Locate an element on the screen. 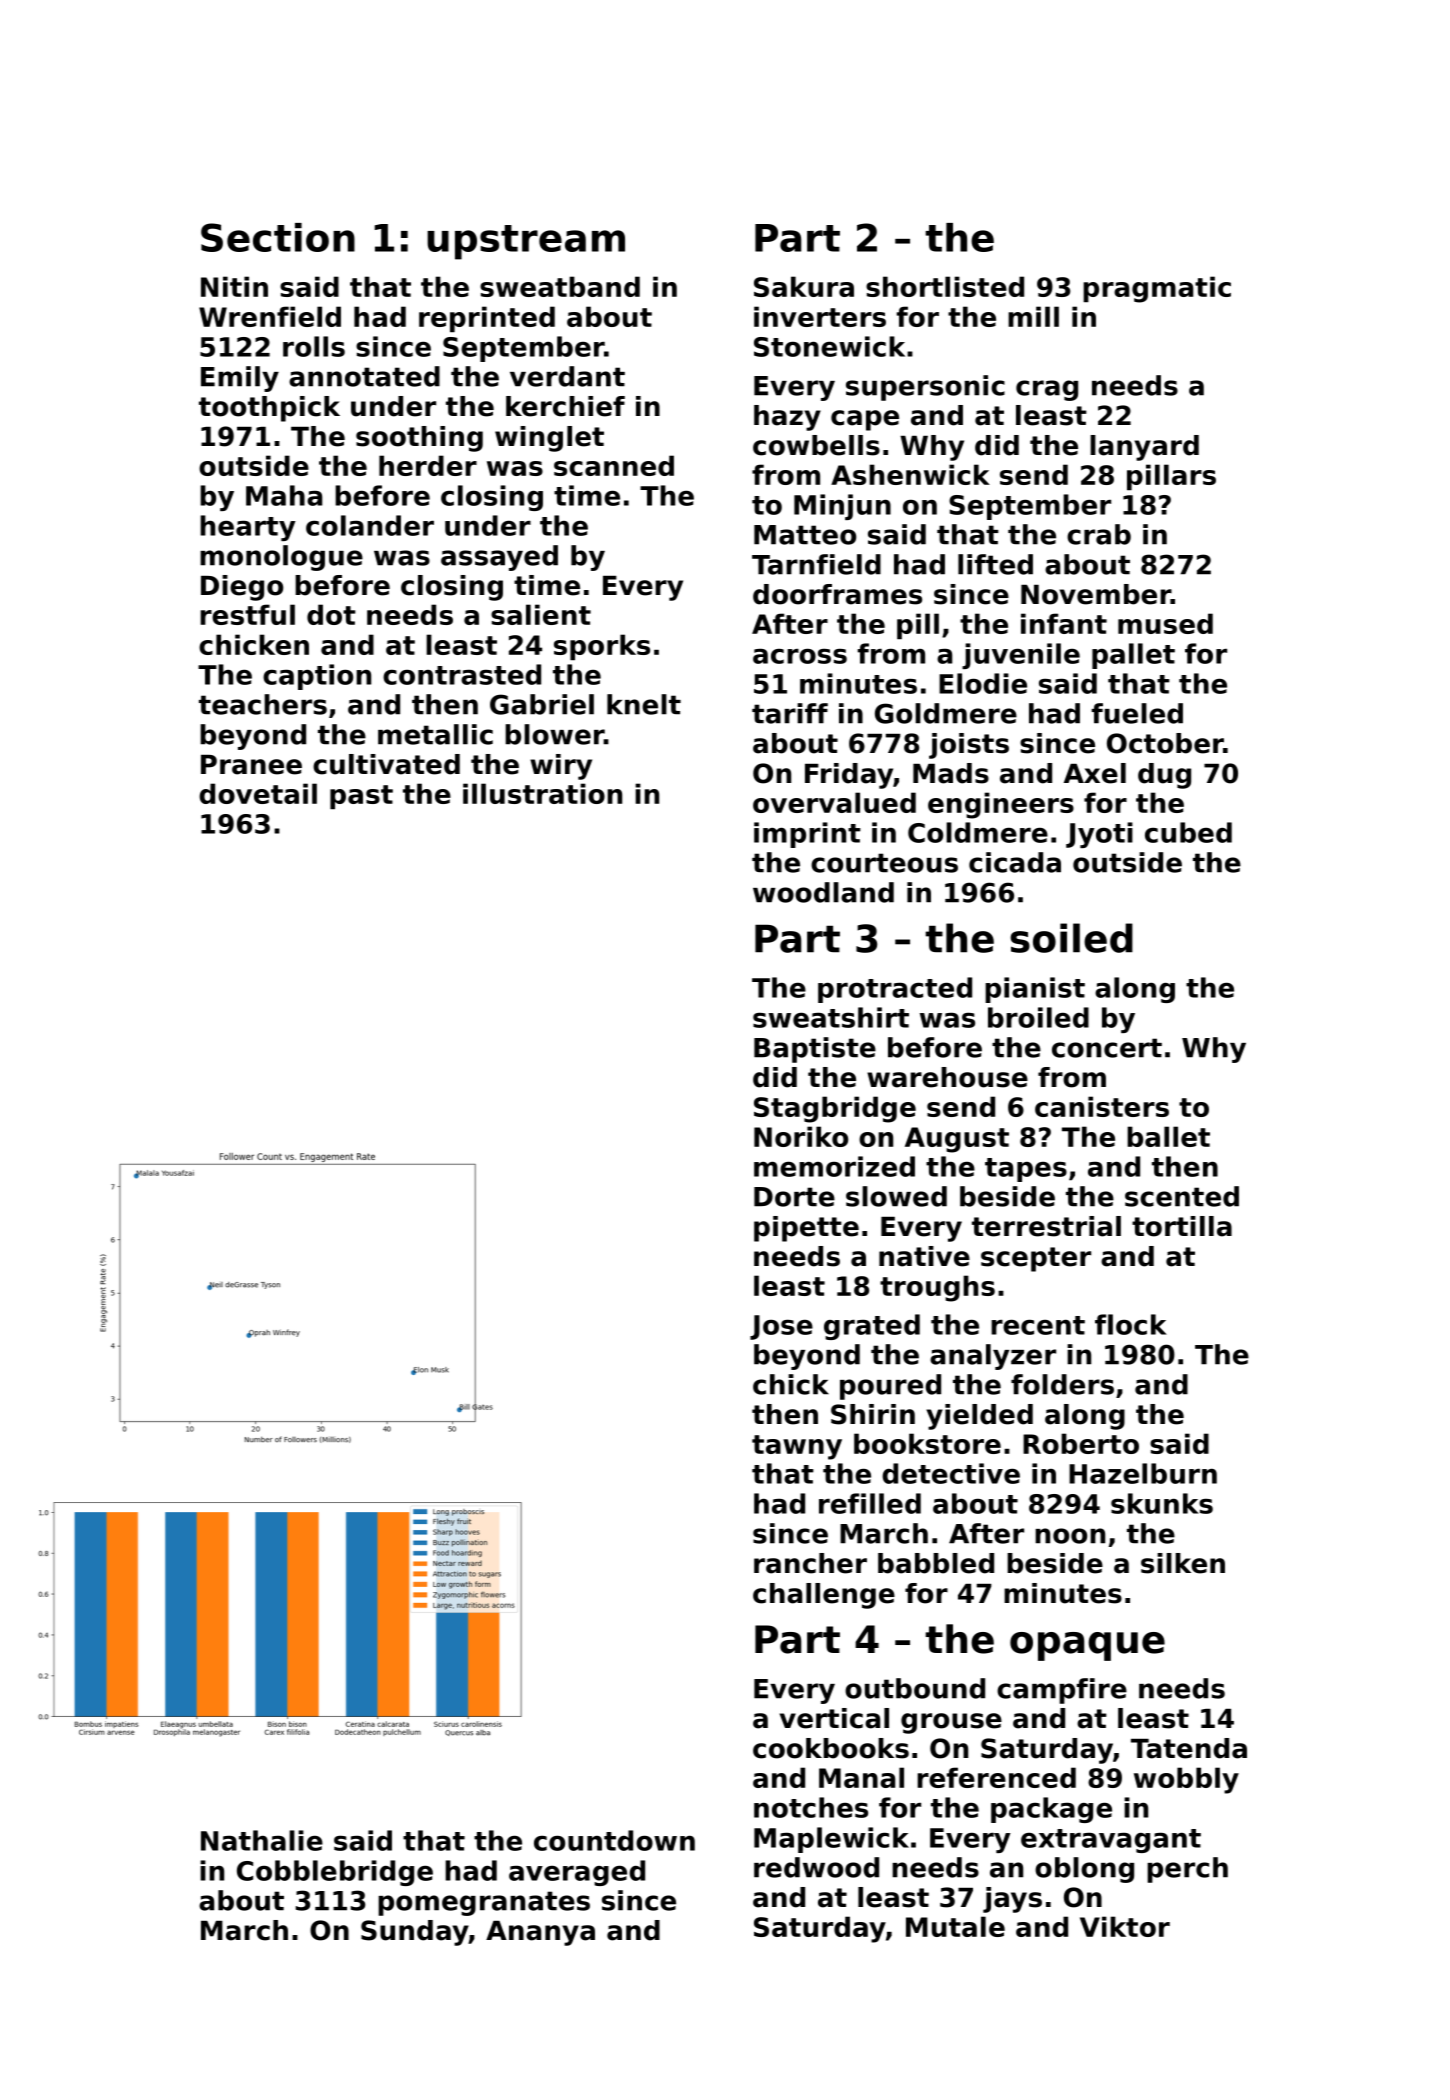 The width and height of the screenshot is (1450, 2100). Maha is located at coordinates (284, 495).
